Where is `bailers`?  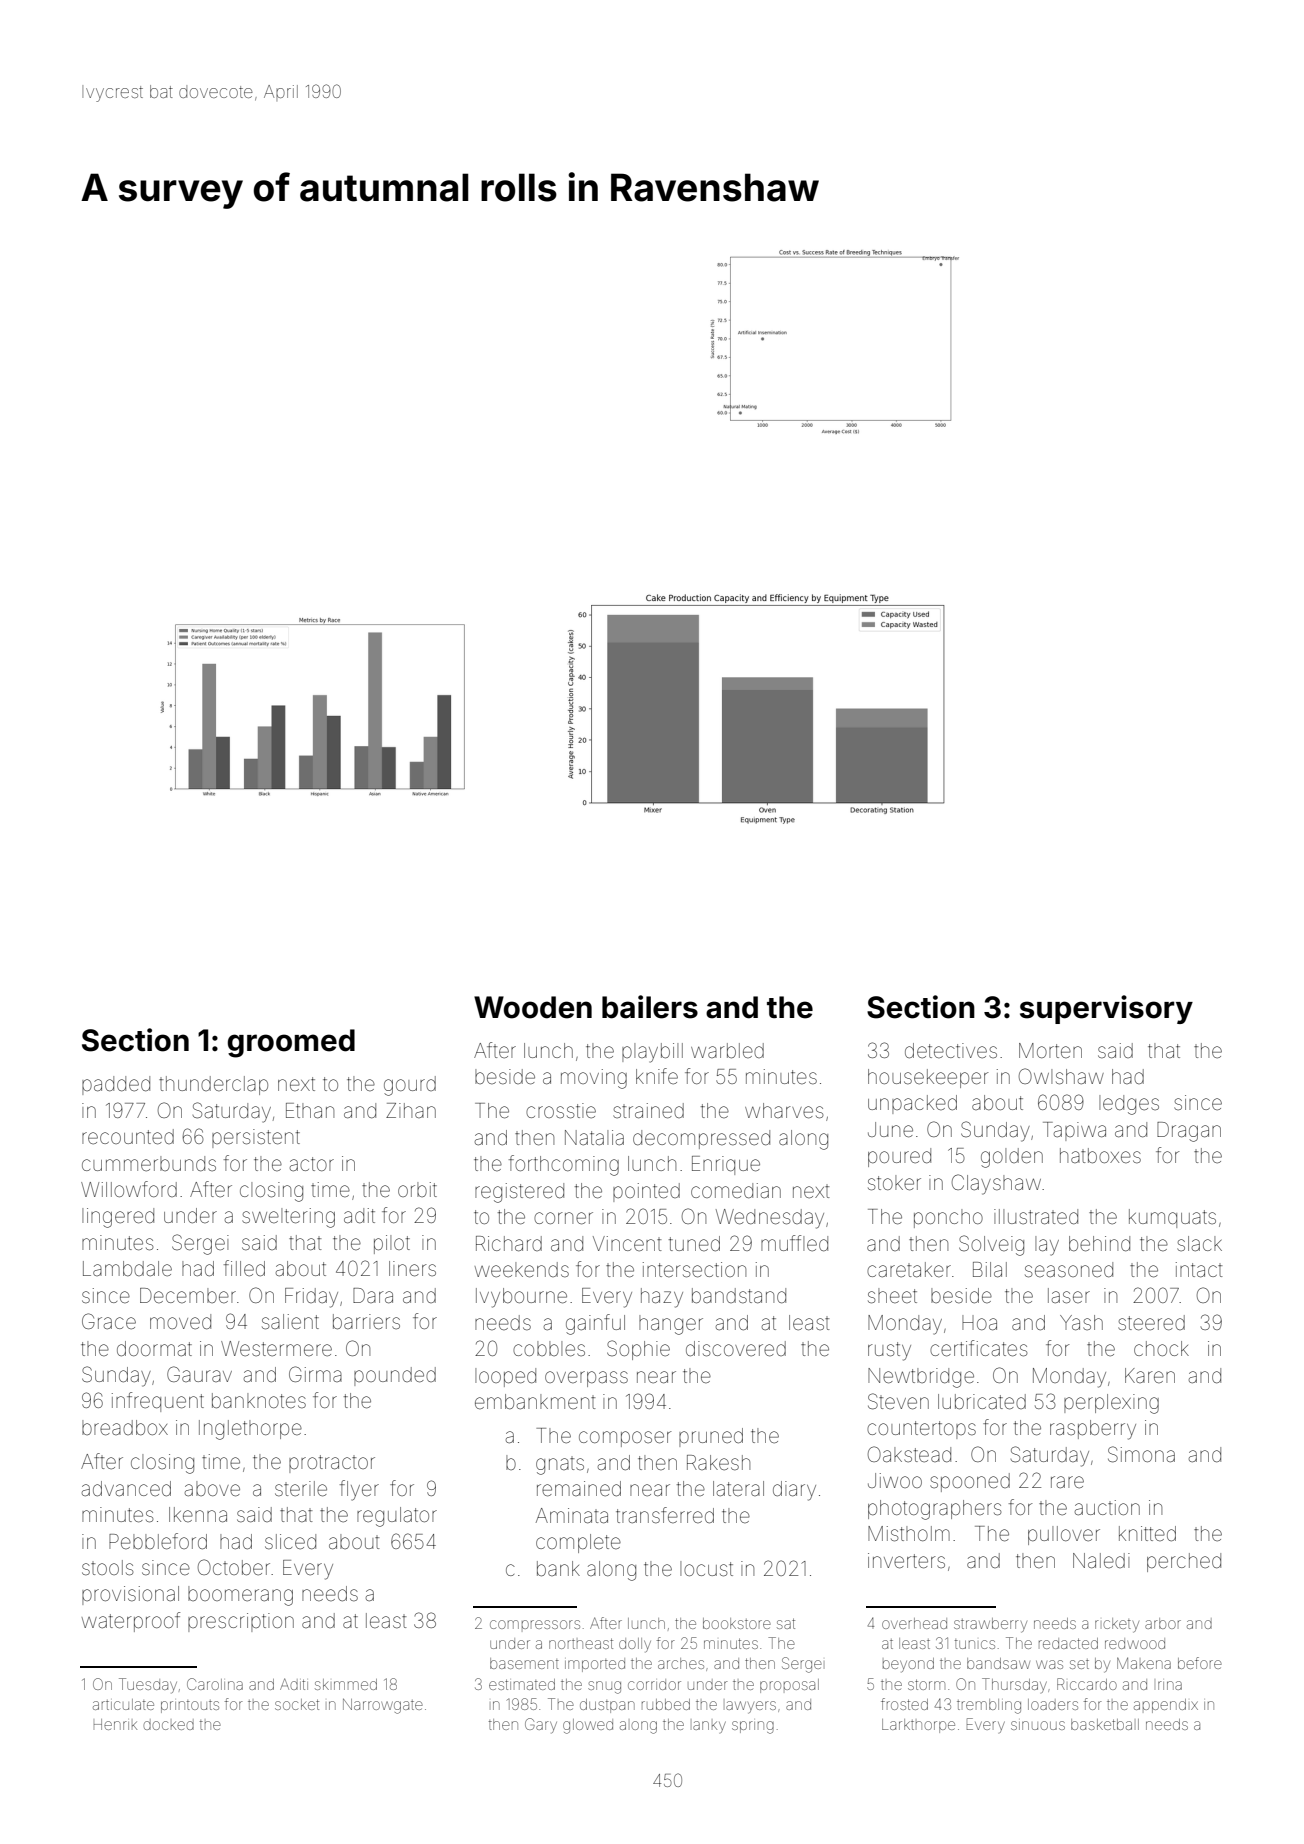
bailers is located at coordinates (650, 1007).
